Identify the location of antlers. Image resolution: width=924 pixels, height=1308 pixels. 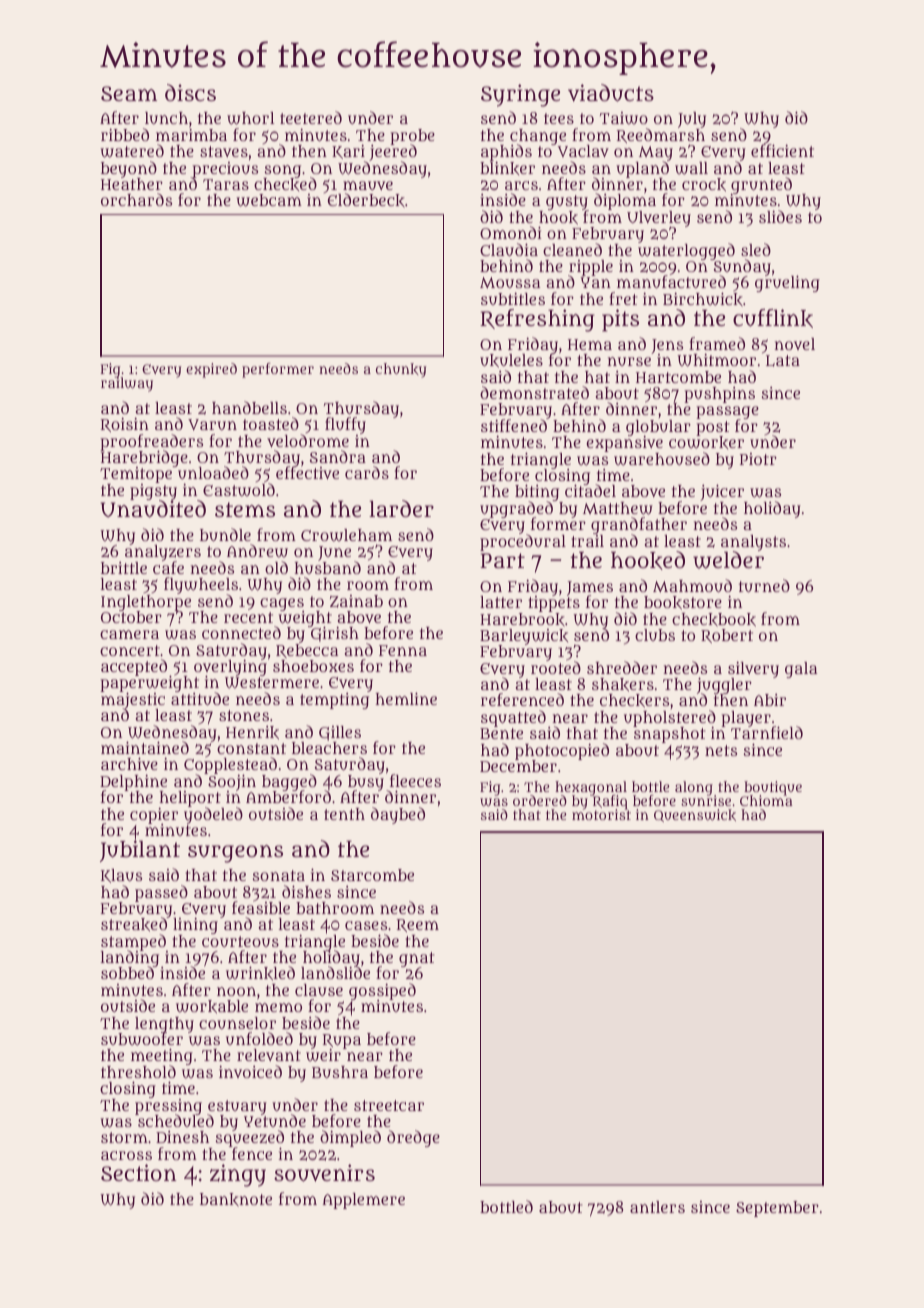
(657, 1207).
